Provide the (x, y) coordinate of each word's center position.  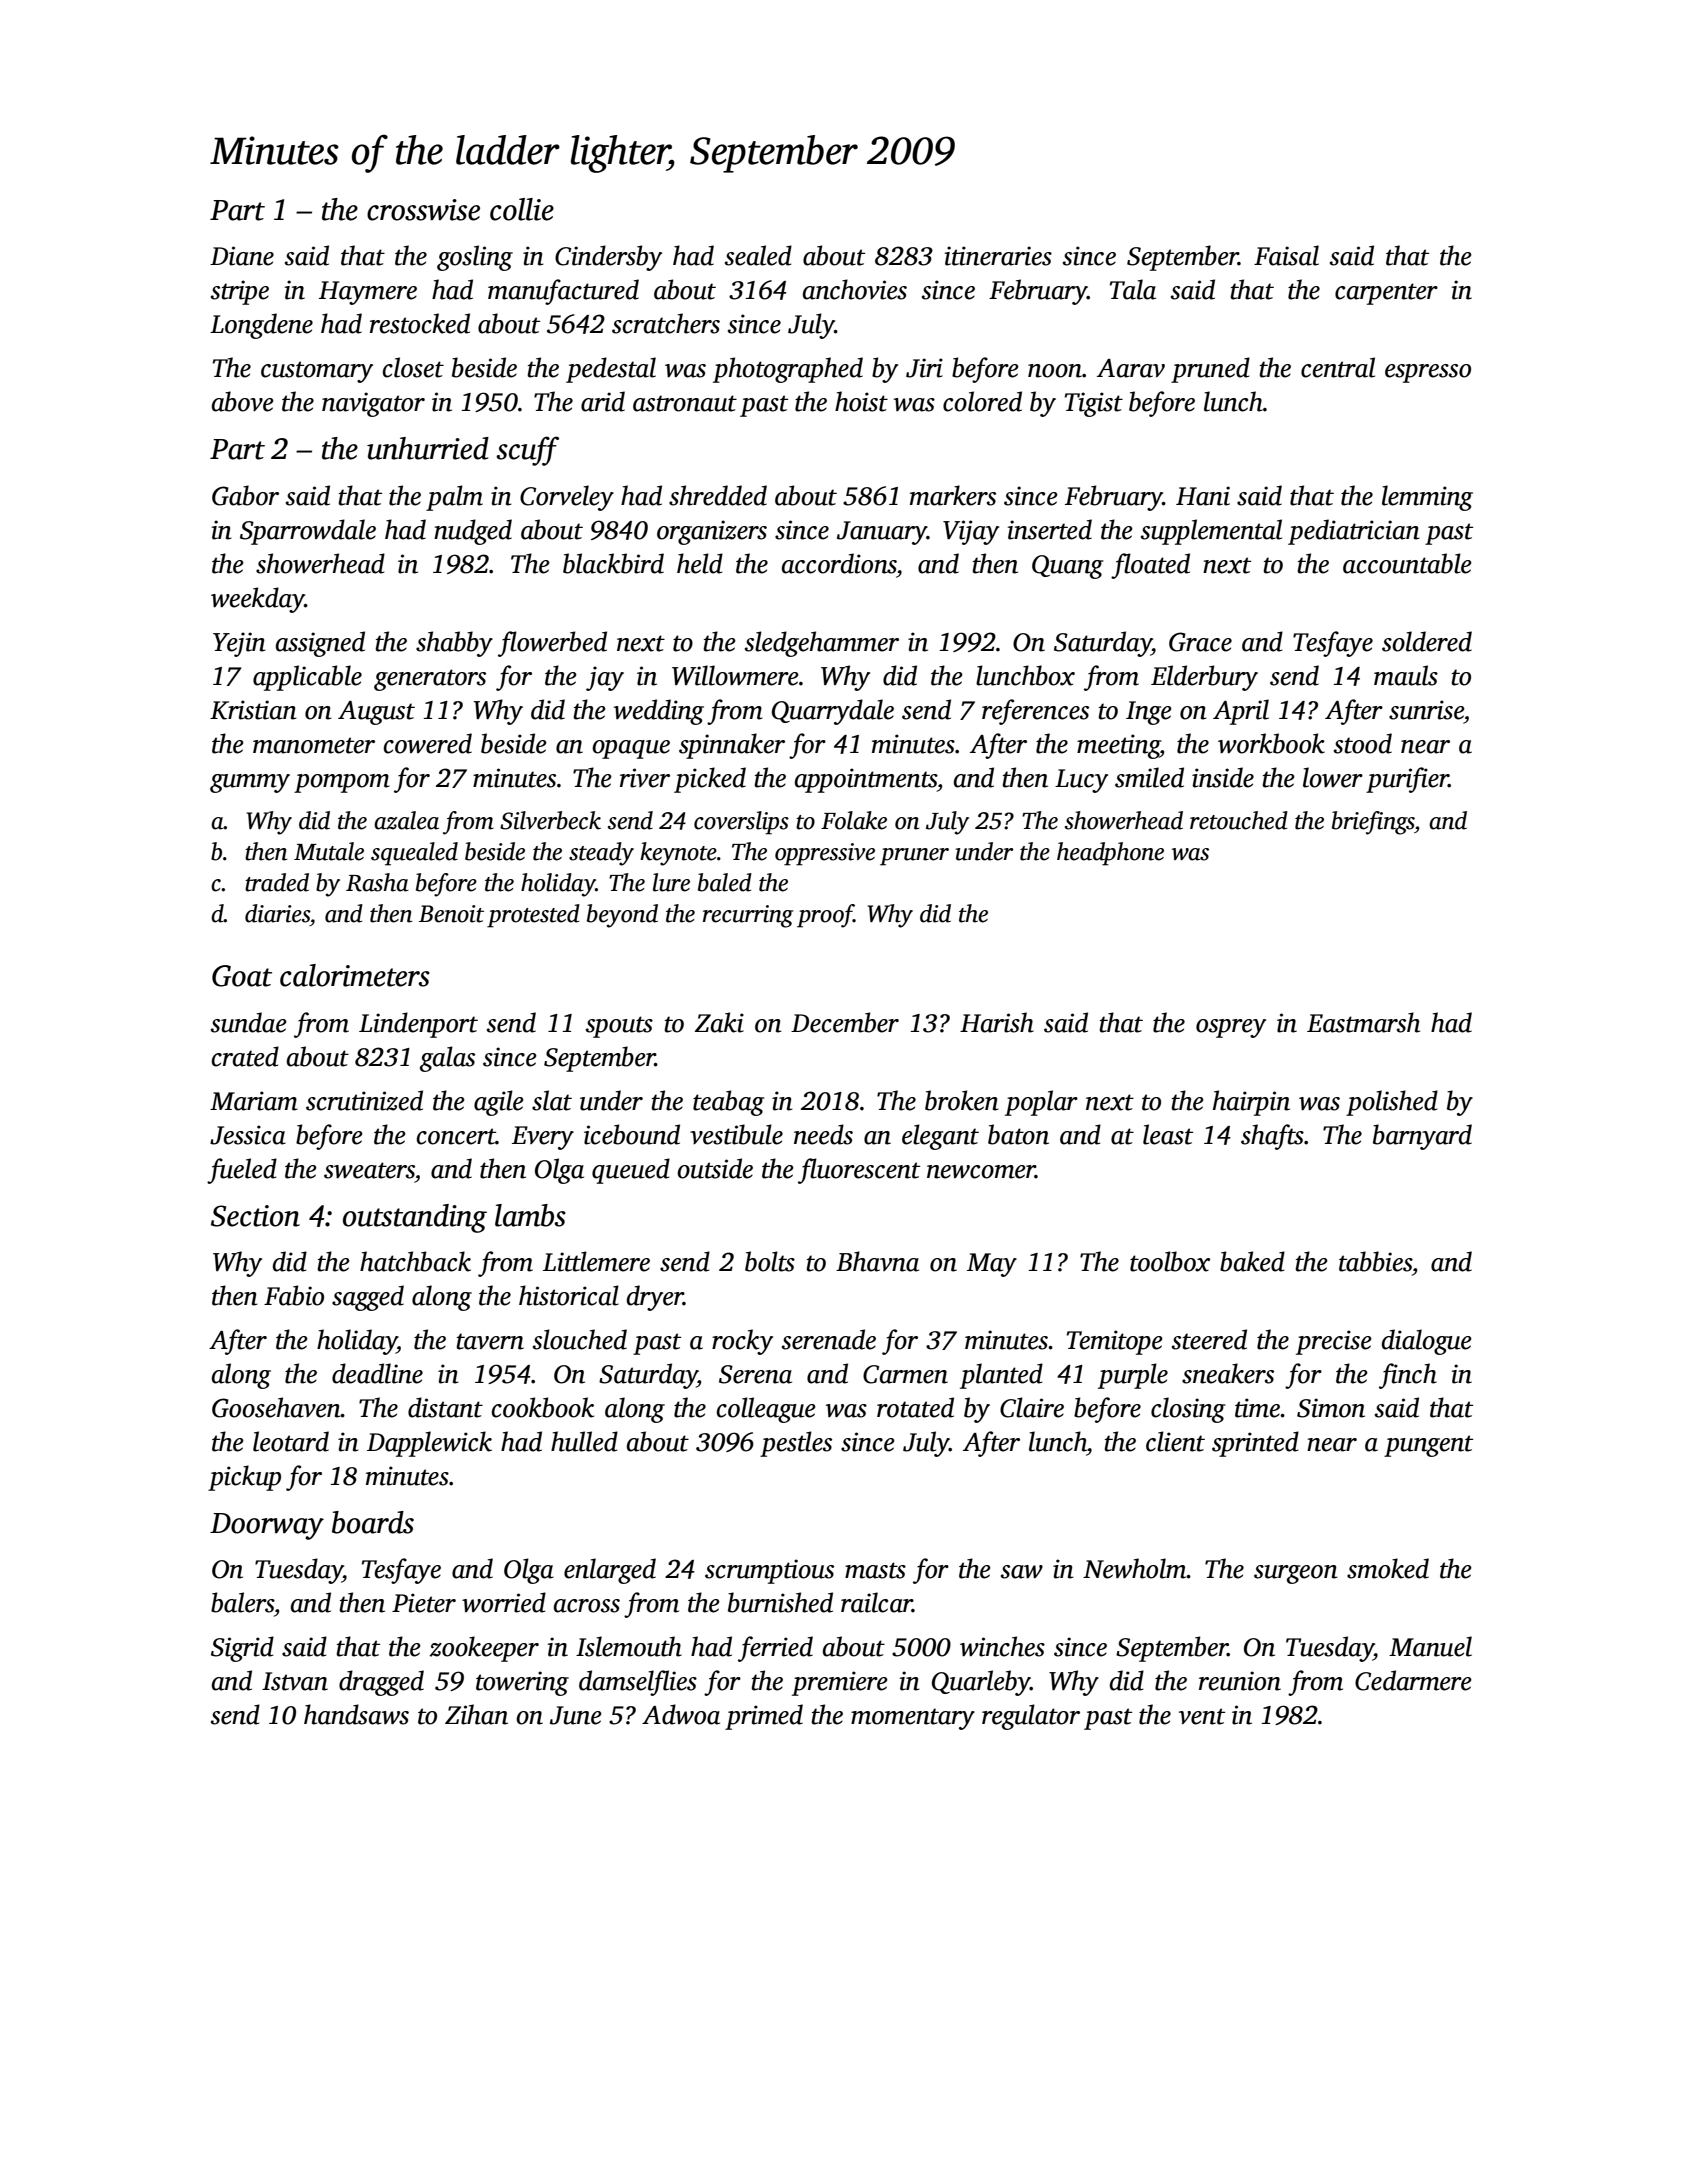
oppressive (825, 854)
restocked (420, 323)
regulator (1031, 1717)
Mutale (329, 851)
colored (982, 401)
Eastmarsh (1363, 1022)
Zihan (476, 1714)
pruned (1210, 370)
